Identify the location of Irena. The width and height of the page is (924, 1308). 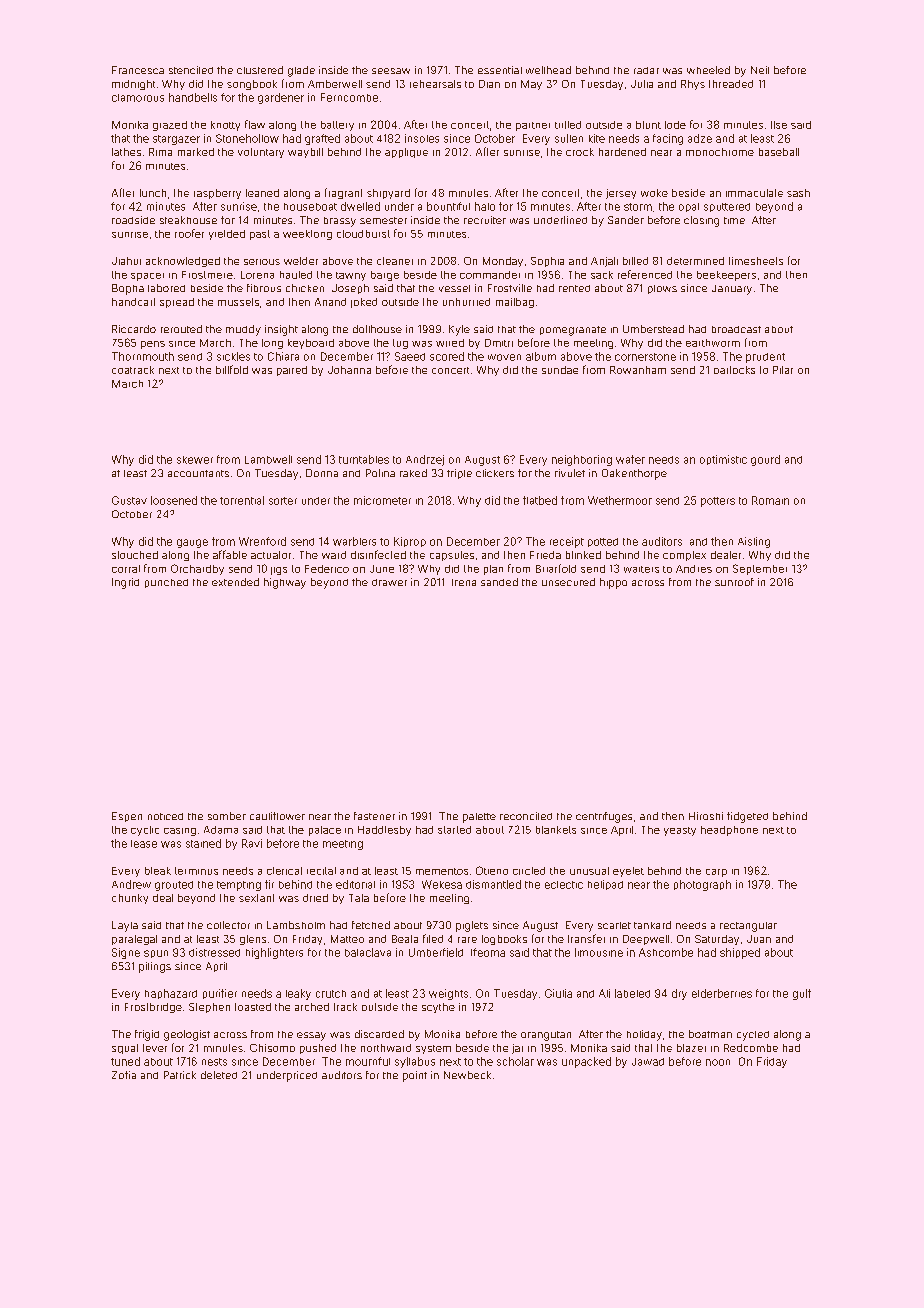
(464, 582).
